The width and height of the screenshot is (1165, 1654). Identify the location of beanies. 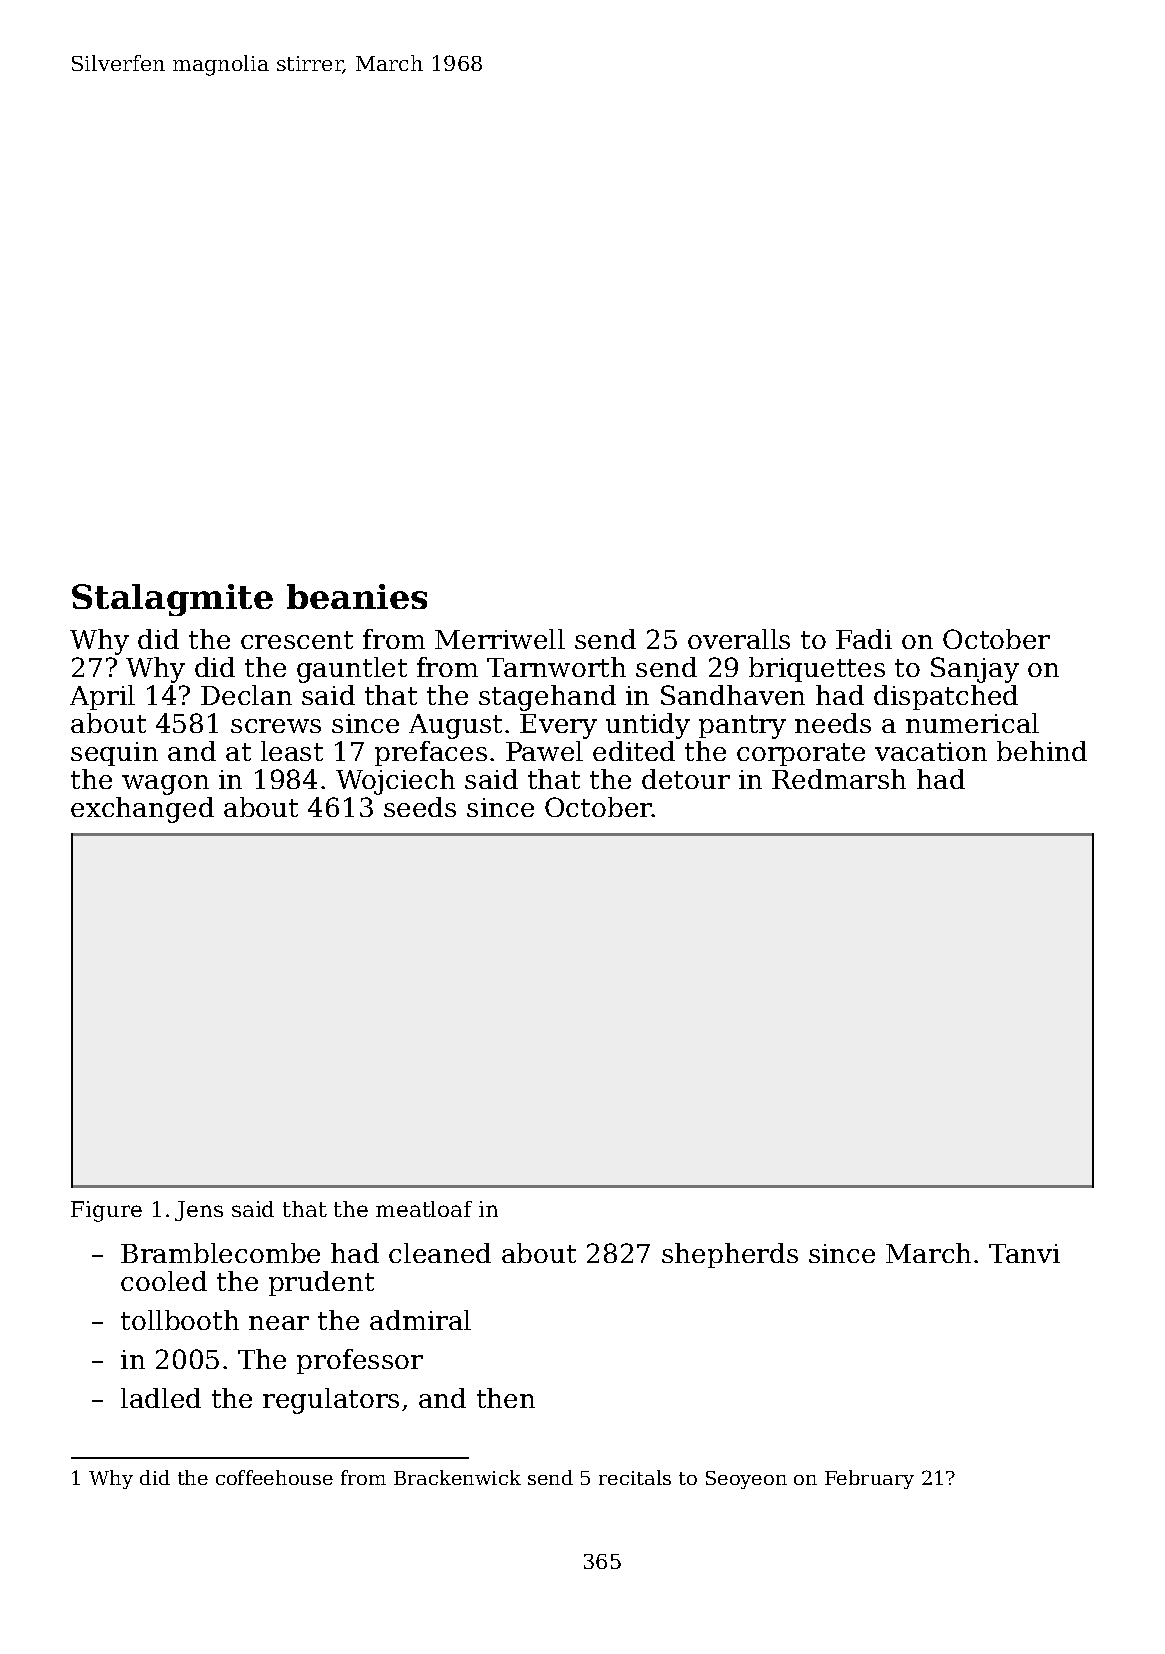
(357, 596).
